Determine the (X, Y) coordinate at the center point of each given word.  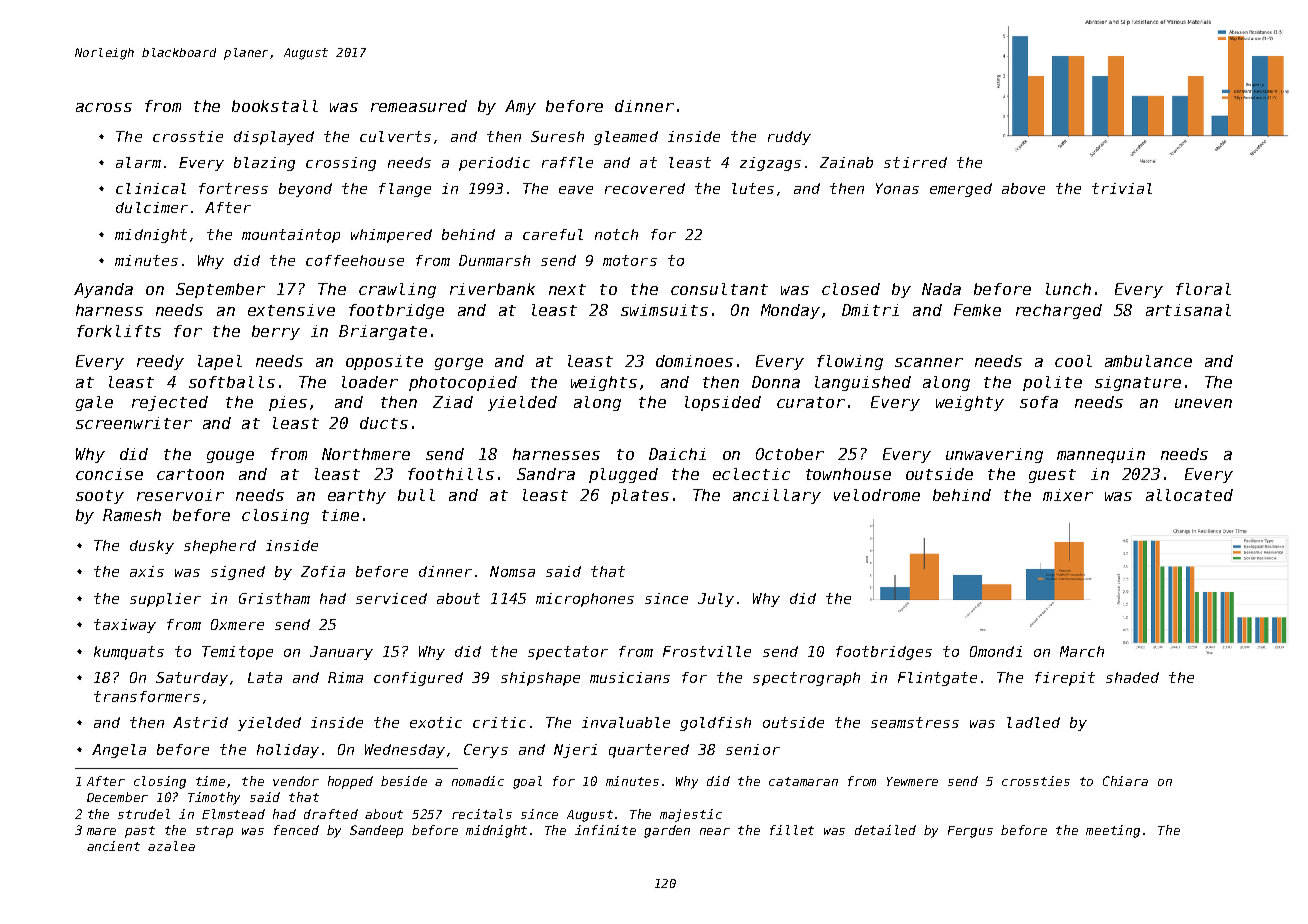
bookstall (275, 106)
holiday (288, 751)
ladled (1033, 722)
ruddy (789, 138)
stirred (915, 162)
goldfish (715, 724)
